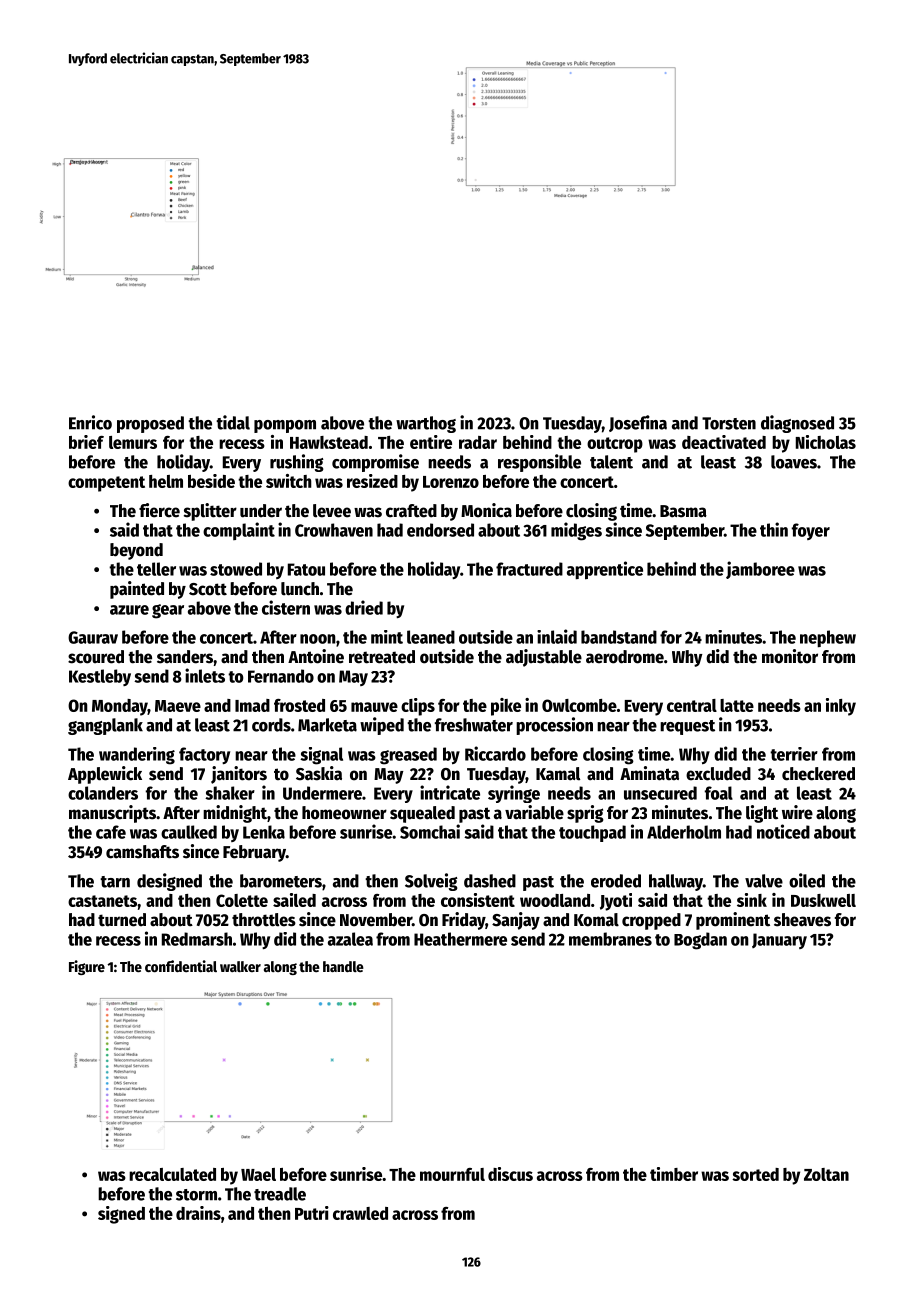  What do you see at coordinates (790, 656) in the screenshot?
I see `monitor` at bounding box center [790, 656].
